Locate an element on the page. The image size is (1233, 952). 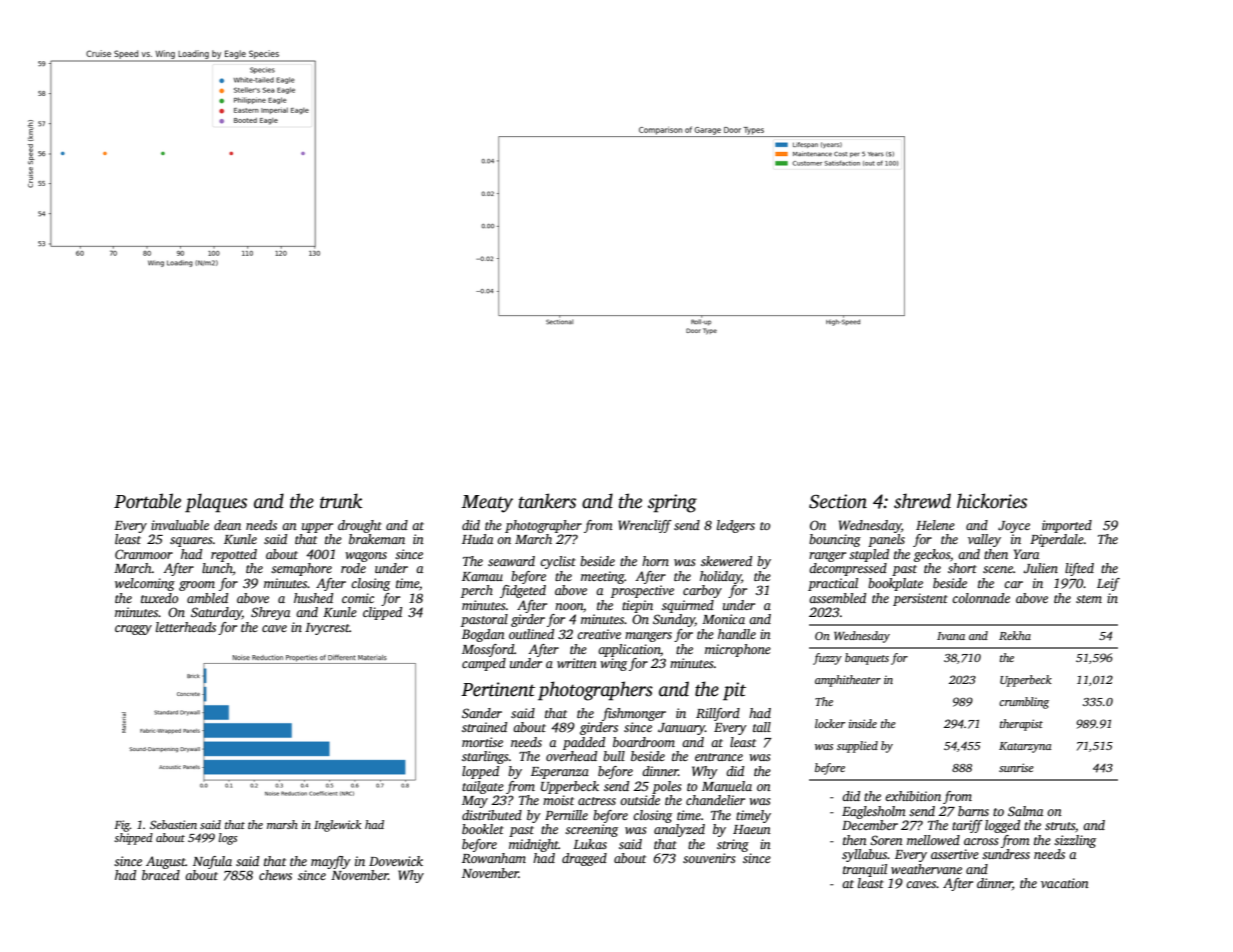
outlined is located at coordinates (531, 634).
